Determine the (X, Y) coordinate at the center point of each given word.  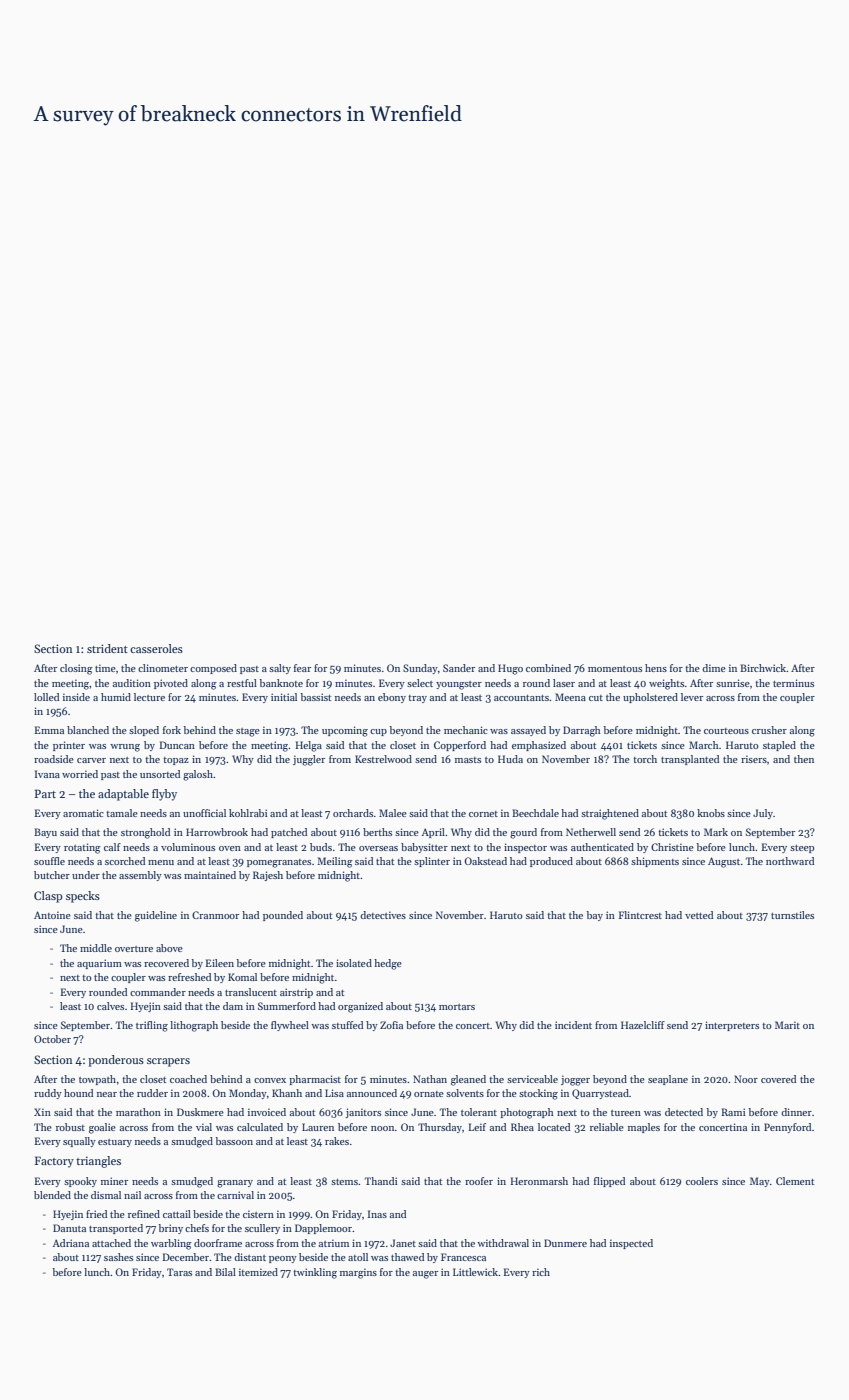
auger (425, 1275)
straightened (610, 814)
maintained (210, 875)
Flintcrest (640, 915)
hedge (388, 964)
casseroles (156, 648)
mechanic (466, 730)
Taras (179, 1272)
